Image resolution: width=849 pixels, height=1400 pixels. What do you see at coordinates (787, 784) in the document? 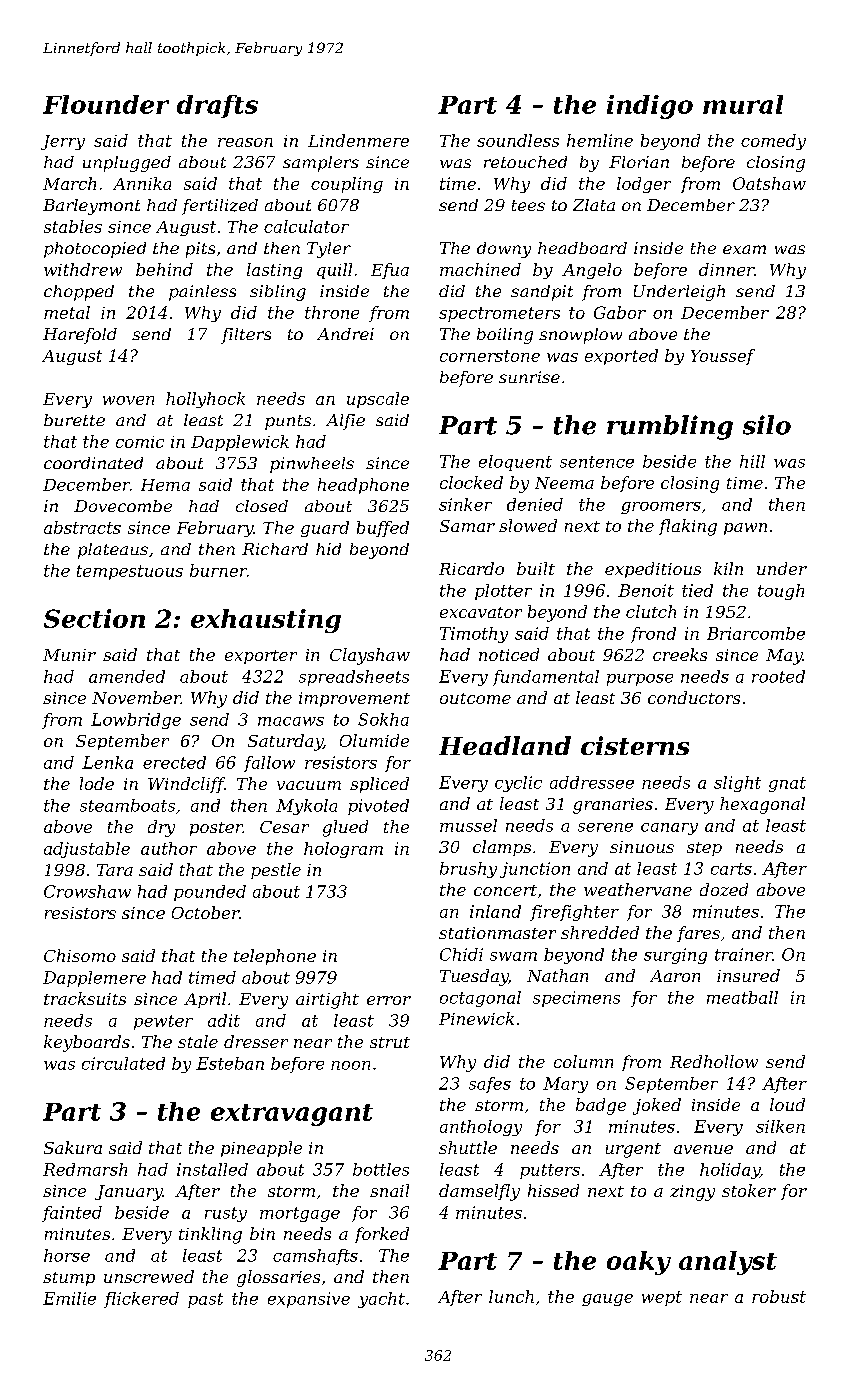
I see `gnat` at bounding box center [787, 784].
